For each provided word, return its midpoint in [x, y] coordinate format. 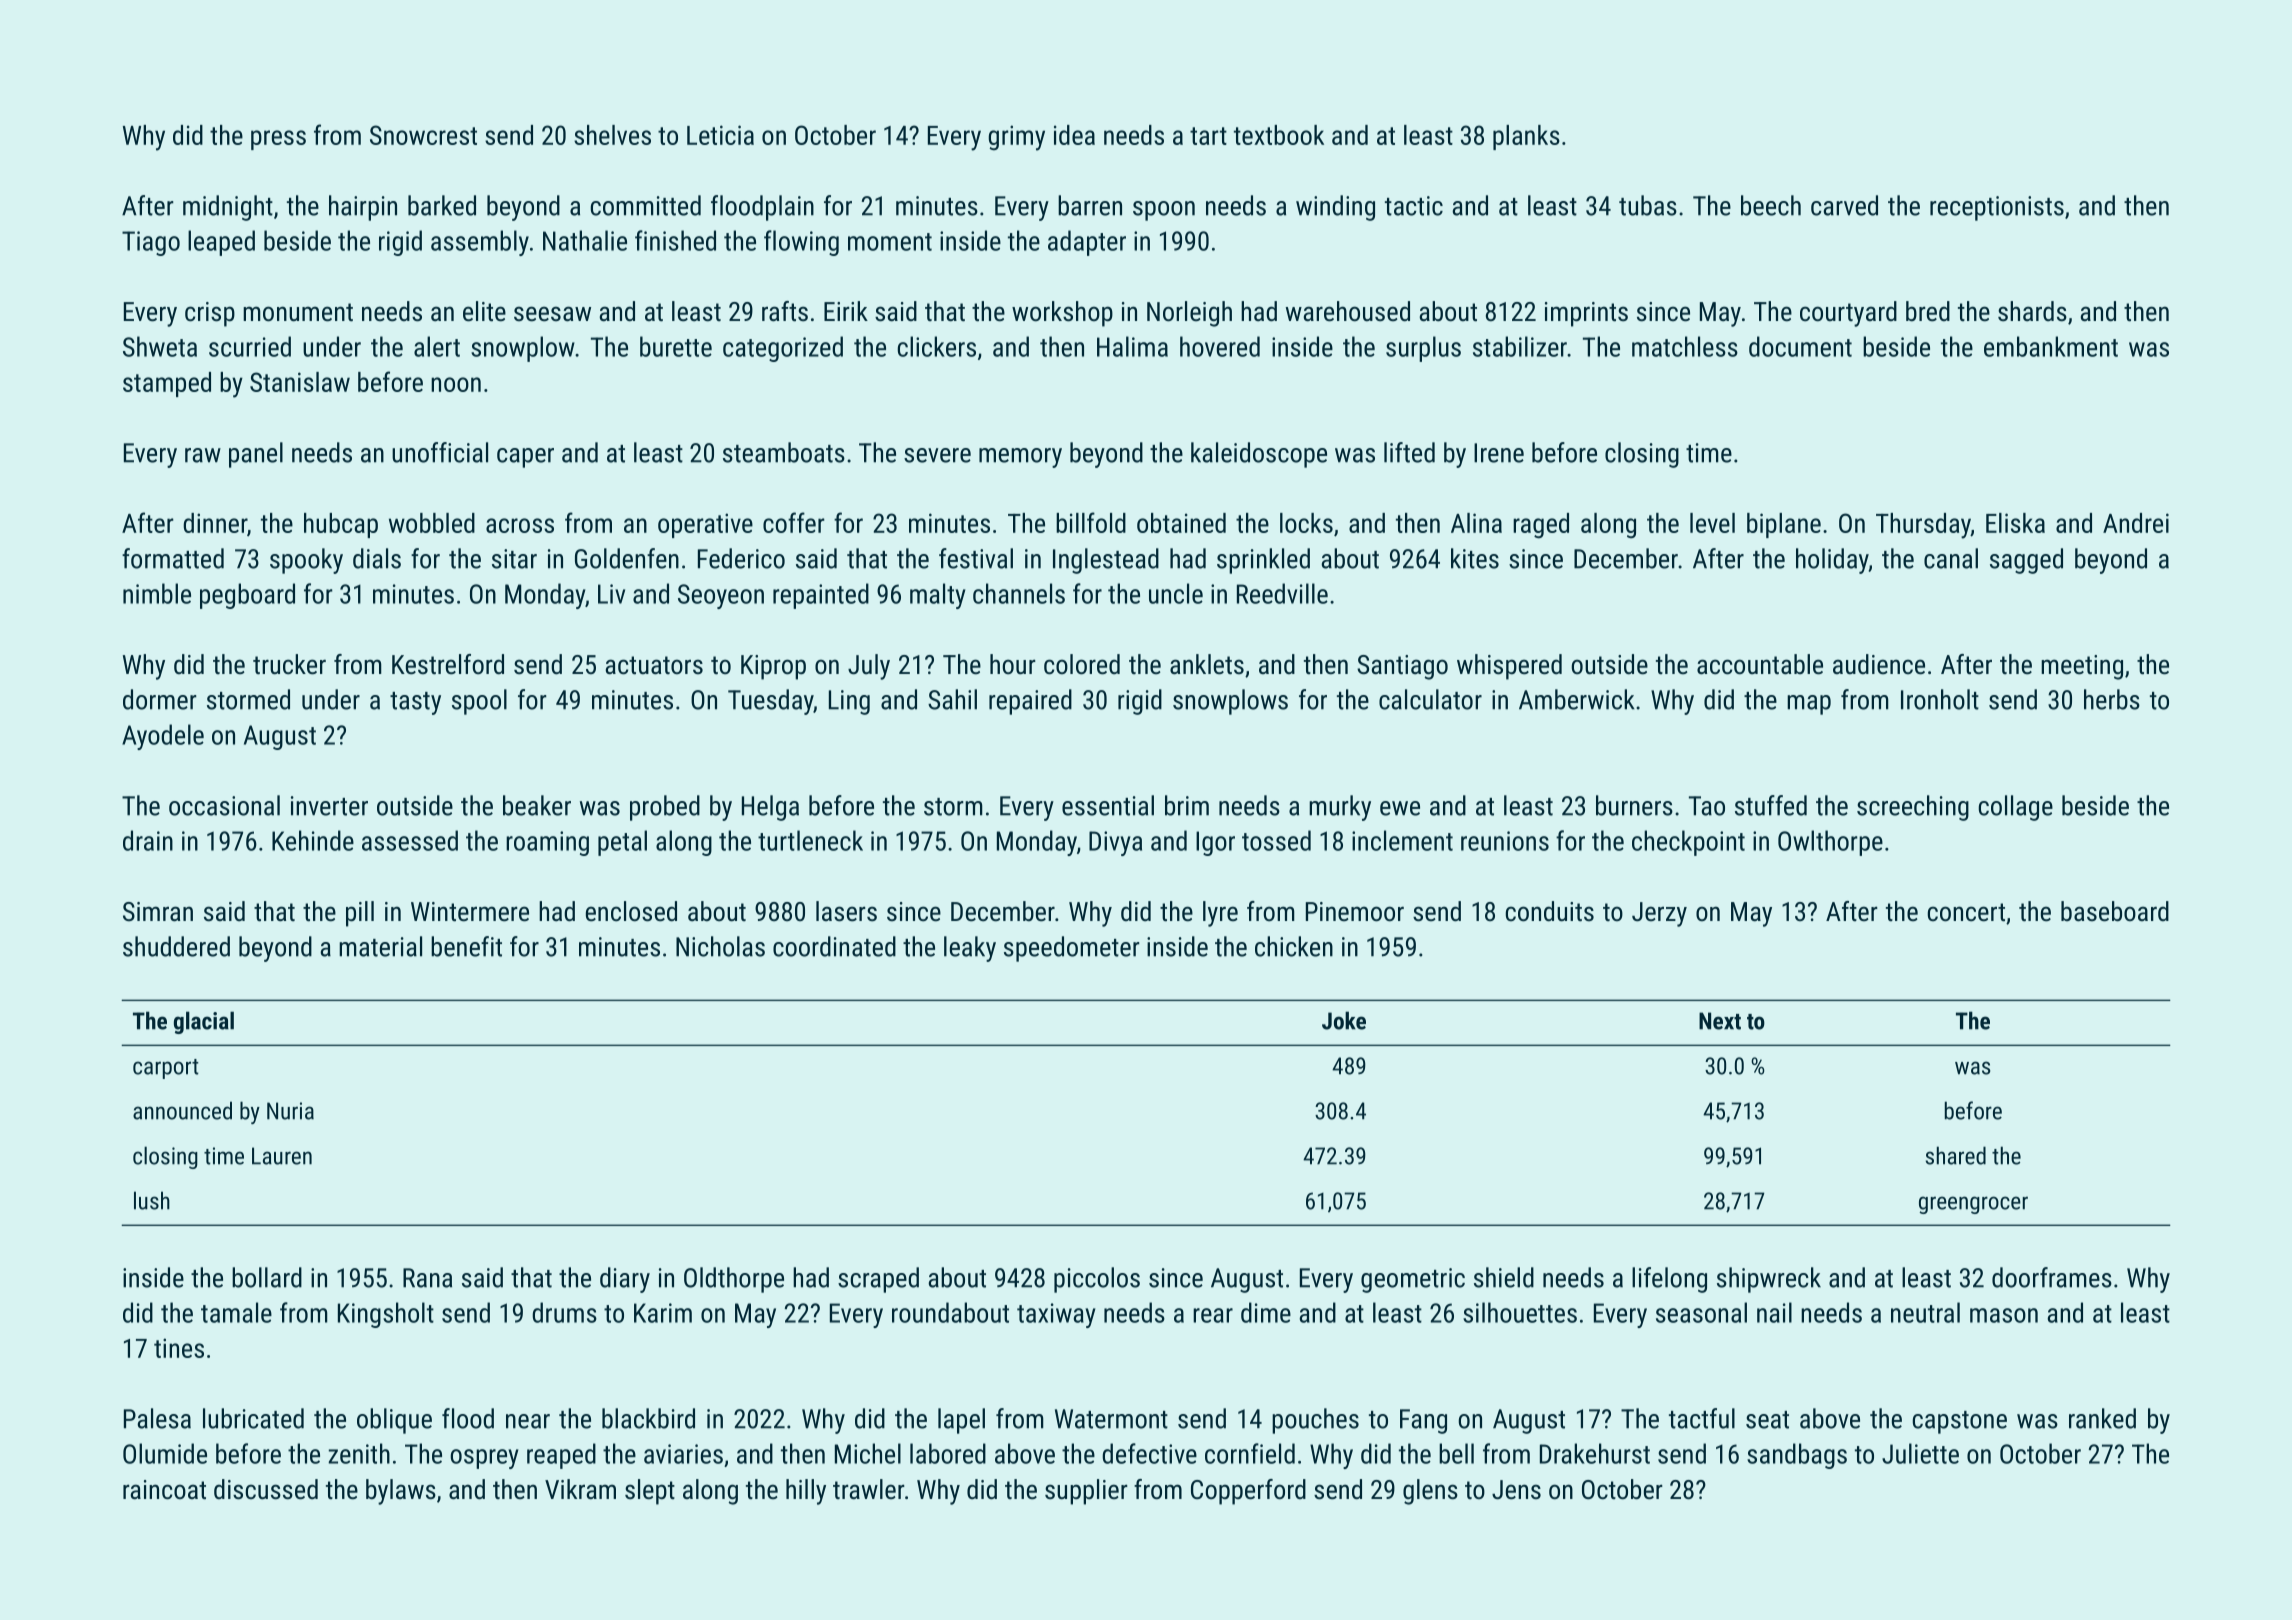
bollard [267, 1277]
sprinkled [1263, 561]
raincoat [164, 1490]
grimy [1016, 138]
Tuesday [770, 702]
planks [1526, 137]
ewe [1400, 808]
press [278, 140]
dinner [215, 523]
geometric [1413, 1280]
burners [1634, 805]
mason [2004, 1315]
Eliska [2015, 523]
